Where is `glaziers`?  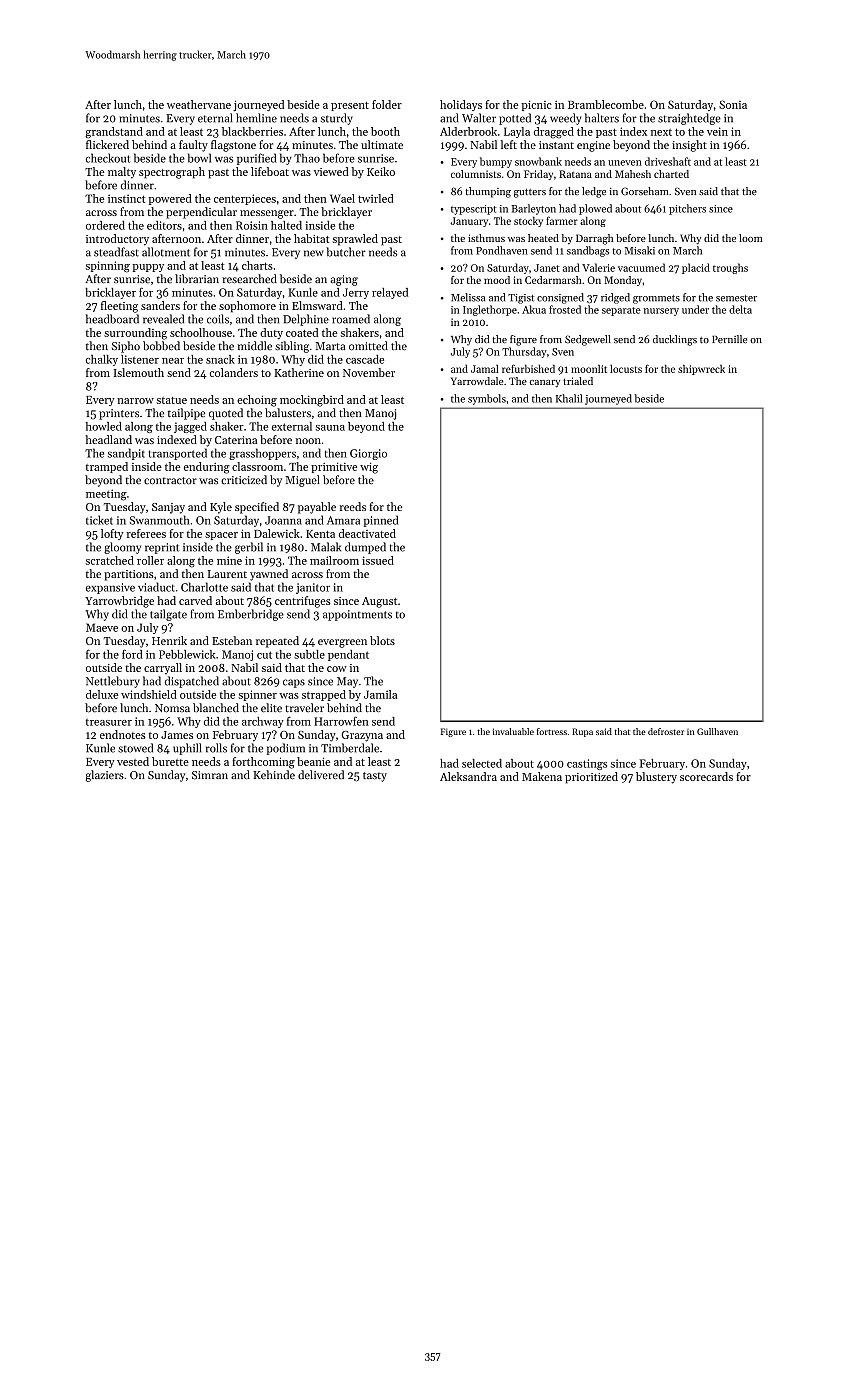 glaziers is located at coordinates (105, 776).
